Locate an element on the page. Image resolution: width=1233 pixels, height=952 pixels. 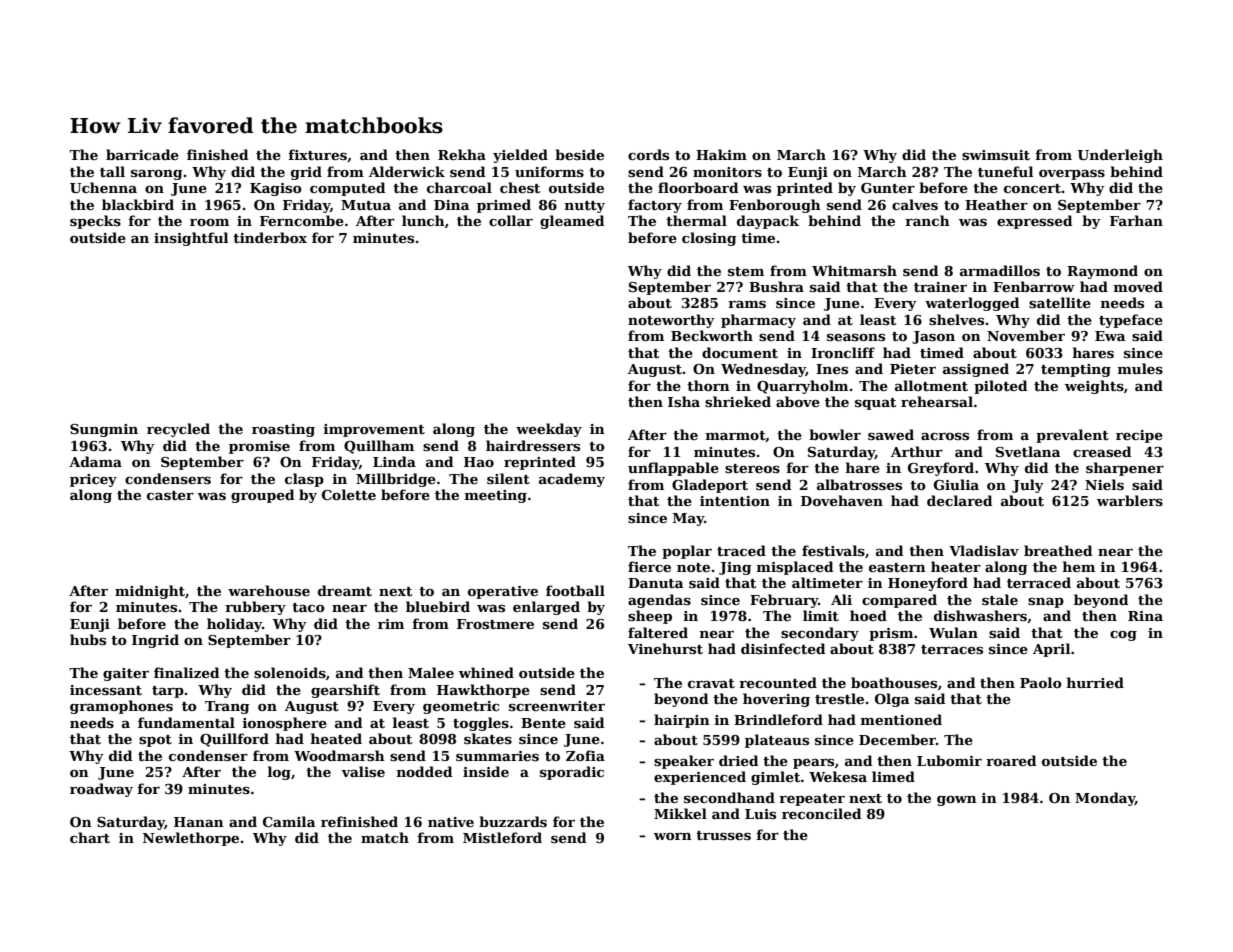
cords is located at coordinates (648, 154).
